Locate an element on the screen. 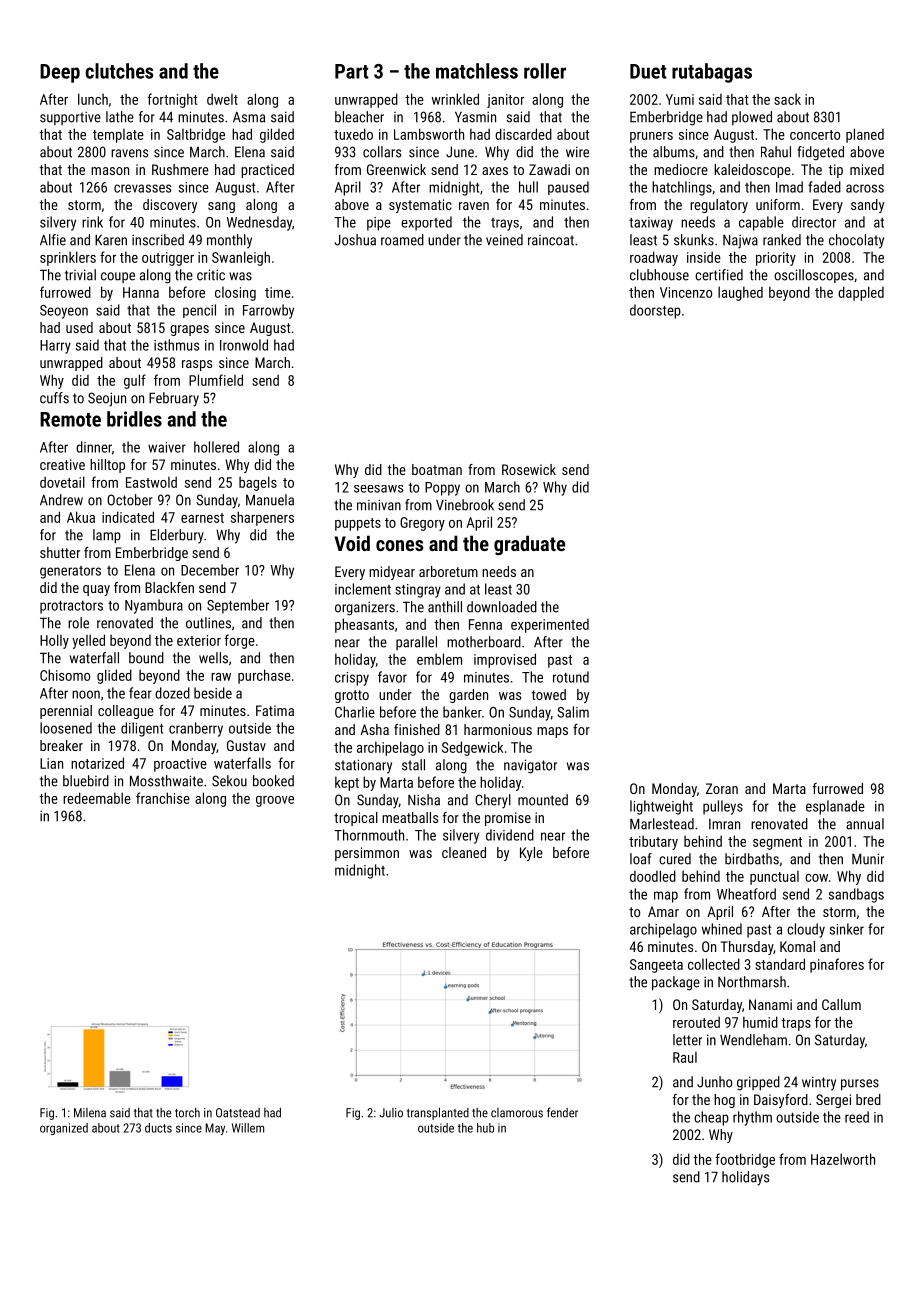 The width and height of the screenshot is (924, 1308). torch is located at coordinates (187, 1113).
